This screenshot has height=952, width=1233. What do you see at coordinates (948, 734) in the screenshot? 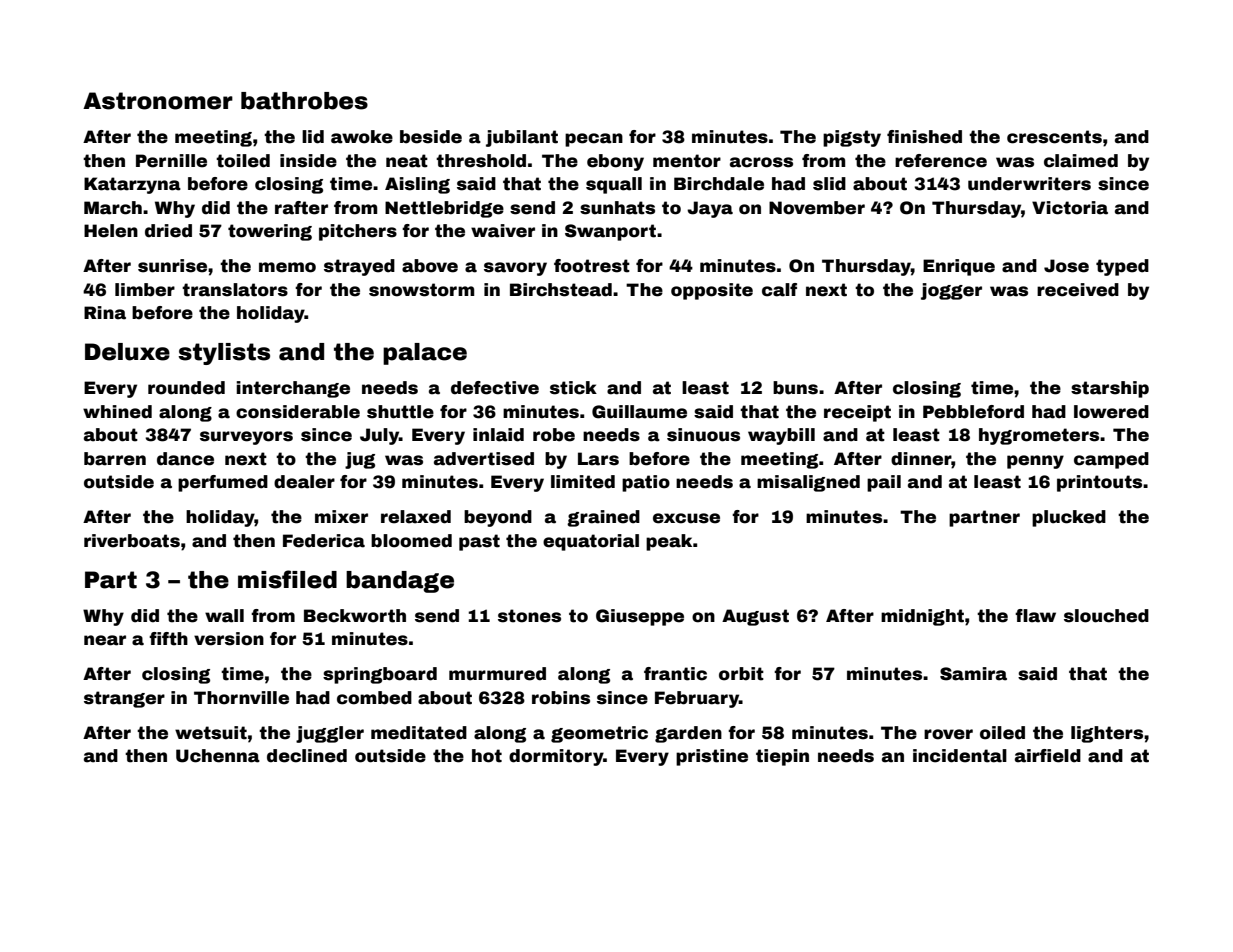
I see `rover` at bounding box center [948, 734].
